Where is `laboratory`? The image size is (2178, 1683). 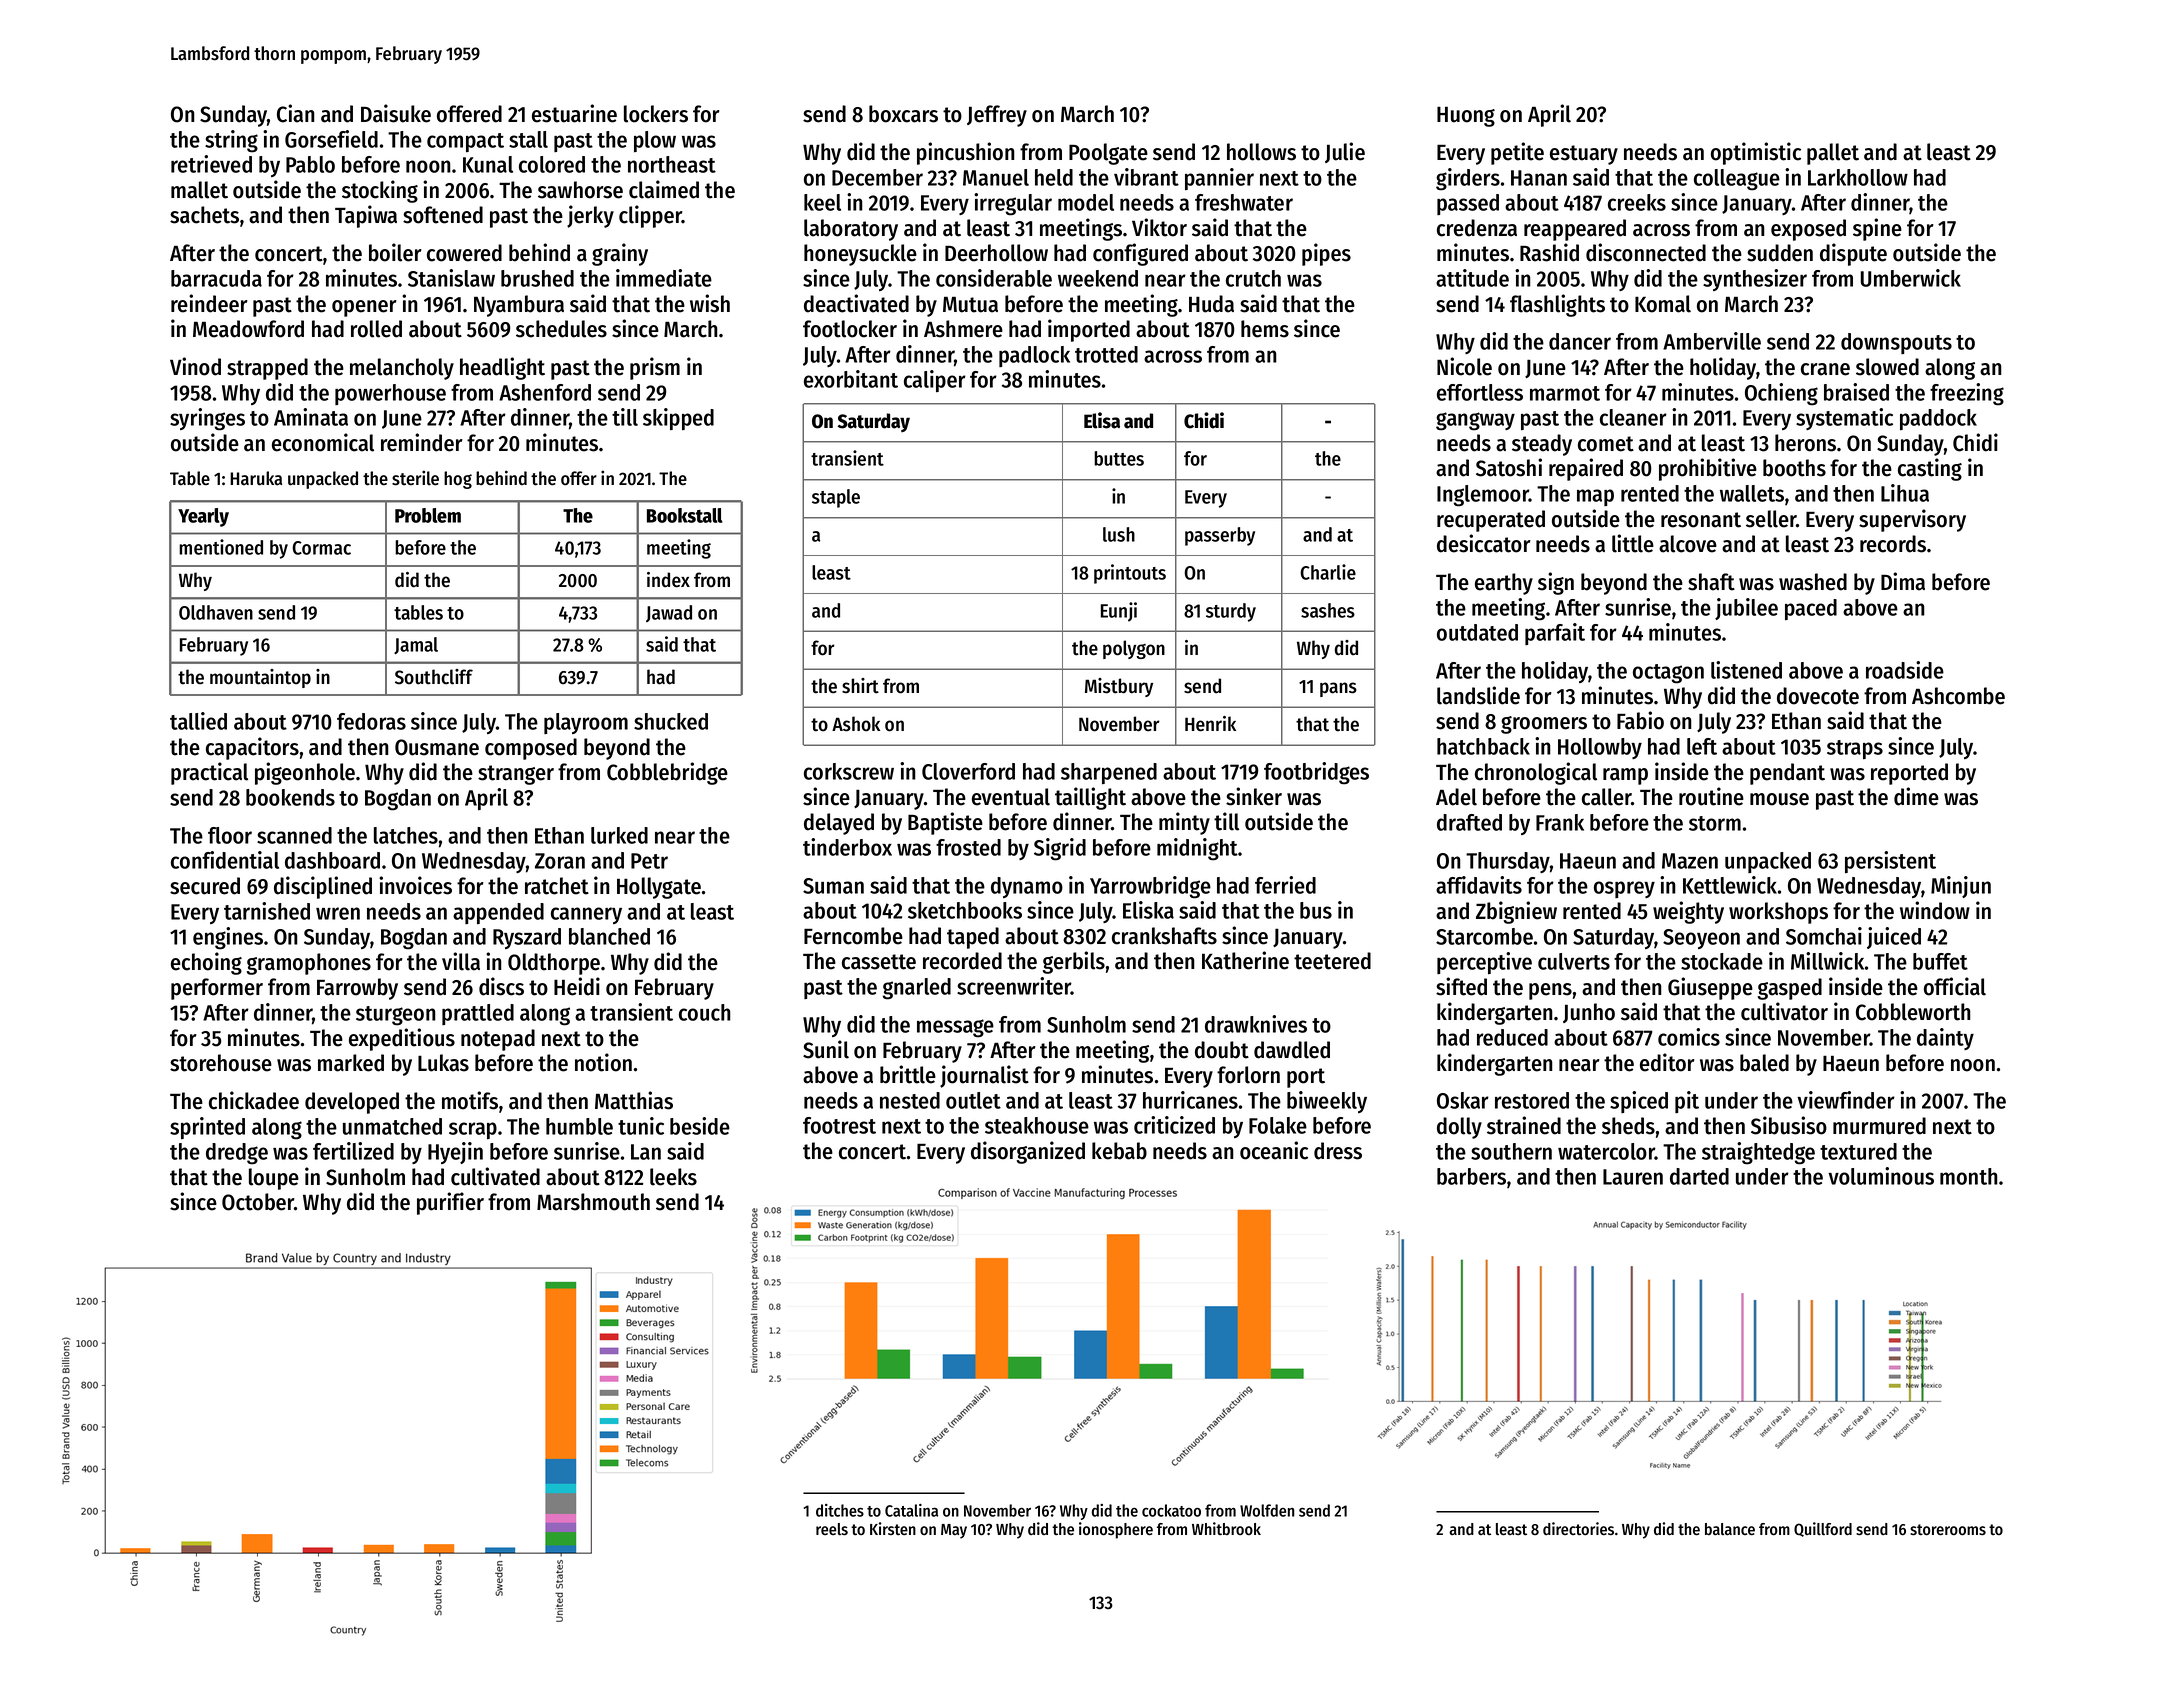
laboratory is located at coordinates (851, 230).
